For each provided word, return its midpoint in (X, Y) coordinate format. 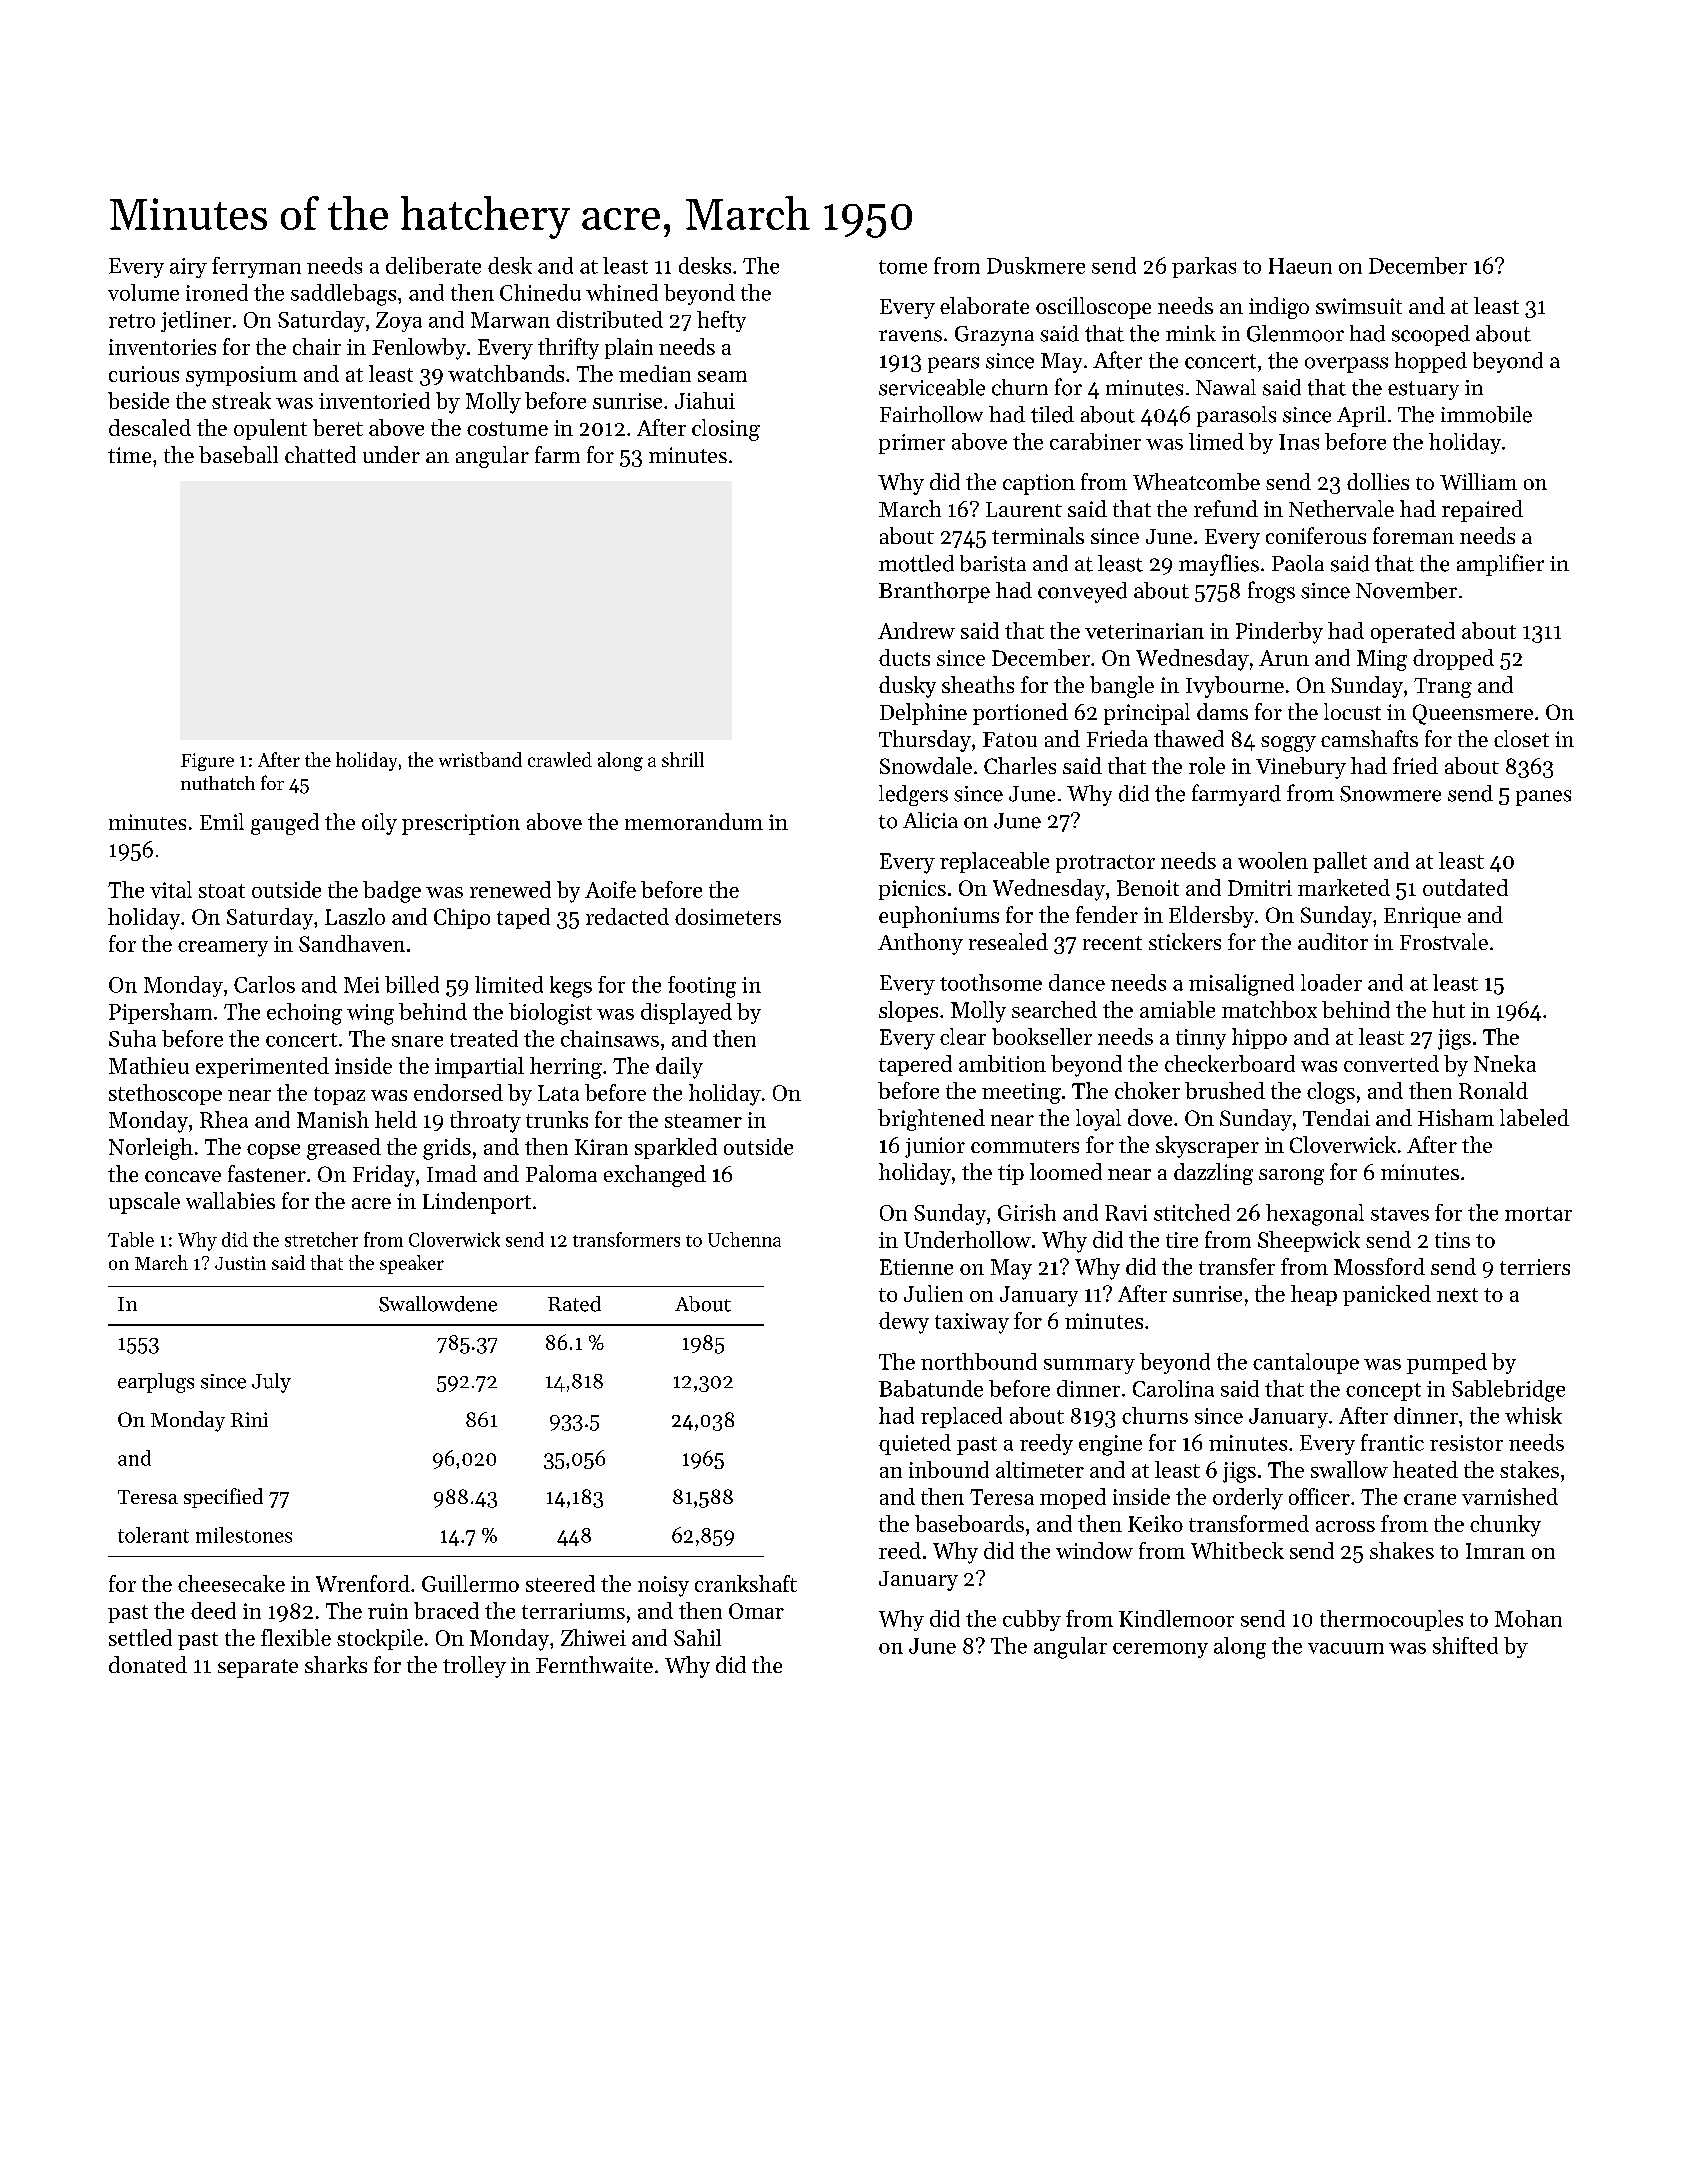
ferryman (256, 267)
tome (903, 267)
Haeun (1300, 266)
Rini (249, 1419)
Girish (1027, 1212)
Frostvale (1444, 941)
